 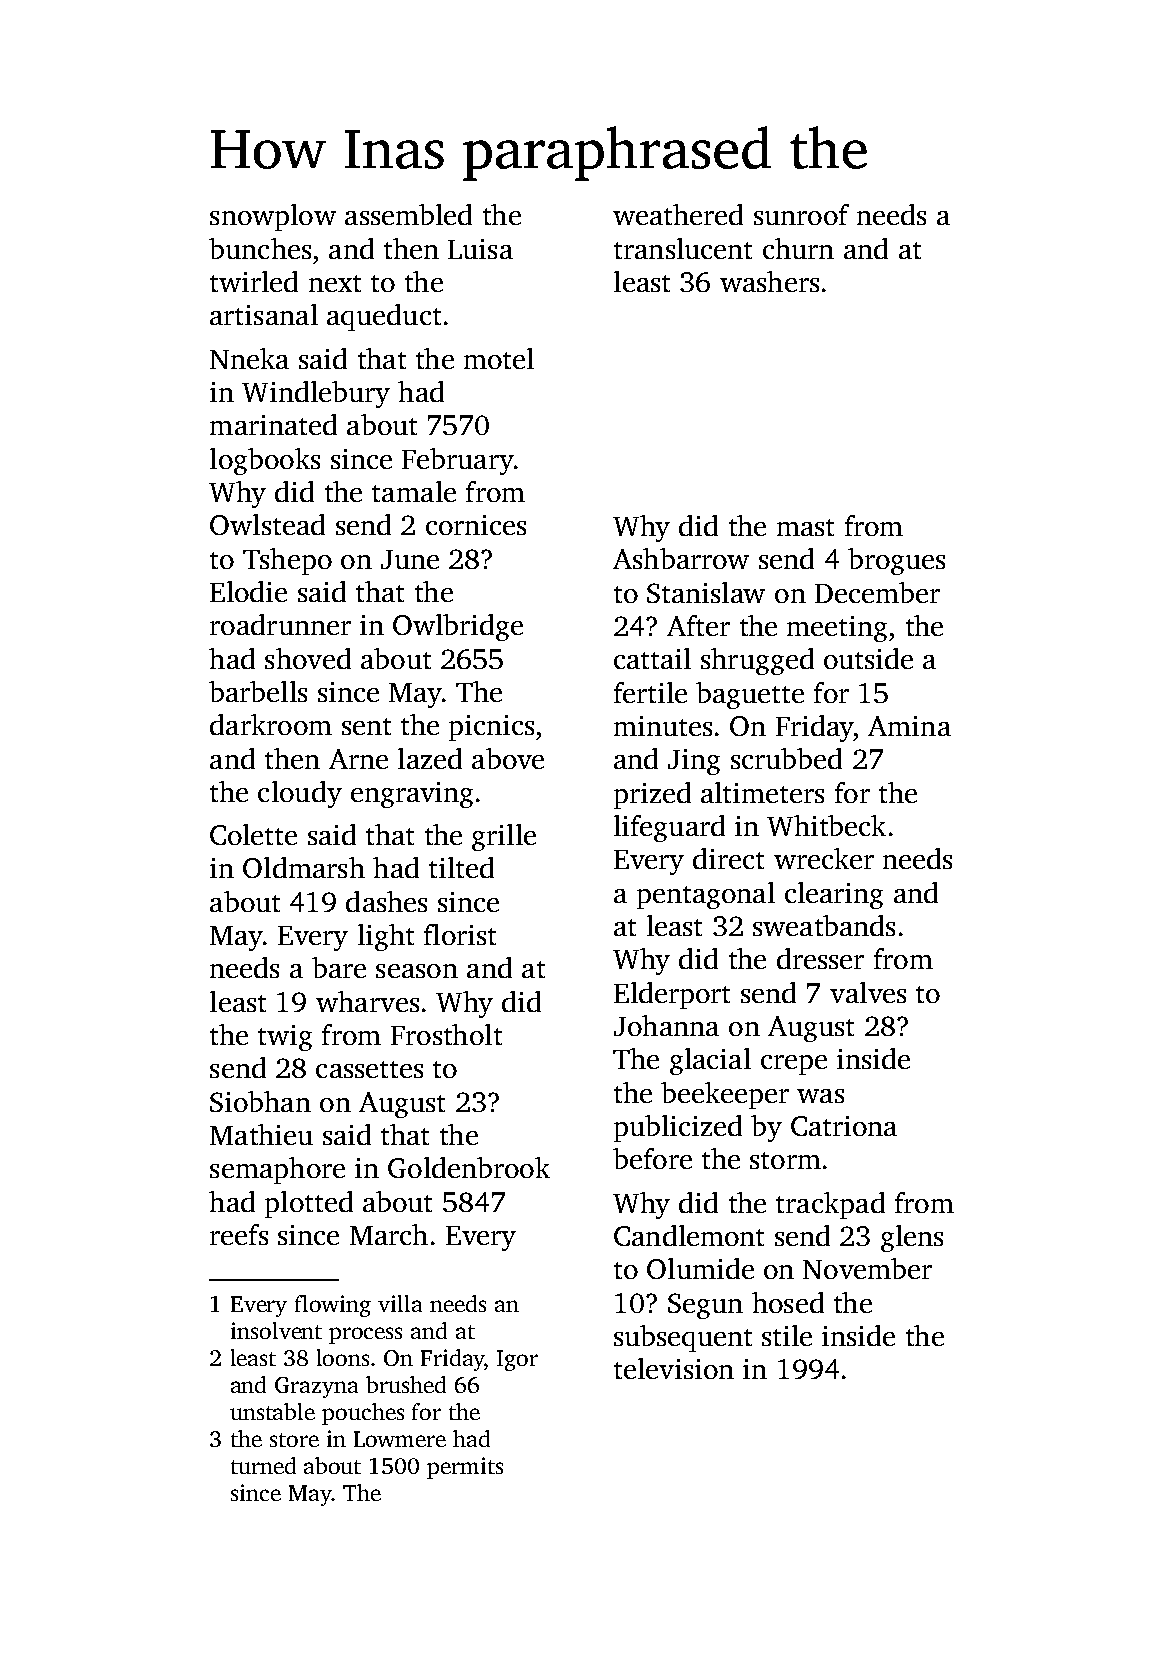 I want to click on subsequent, so click(x=683, y=1338).
